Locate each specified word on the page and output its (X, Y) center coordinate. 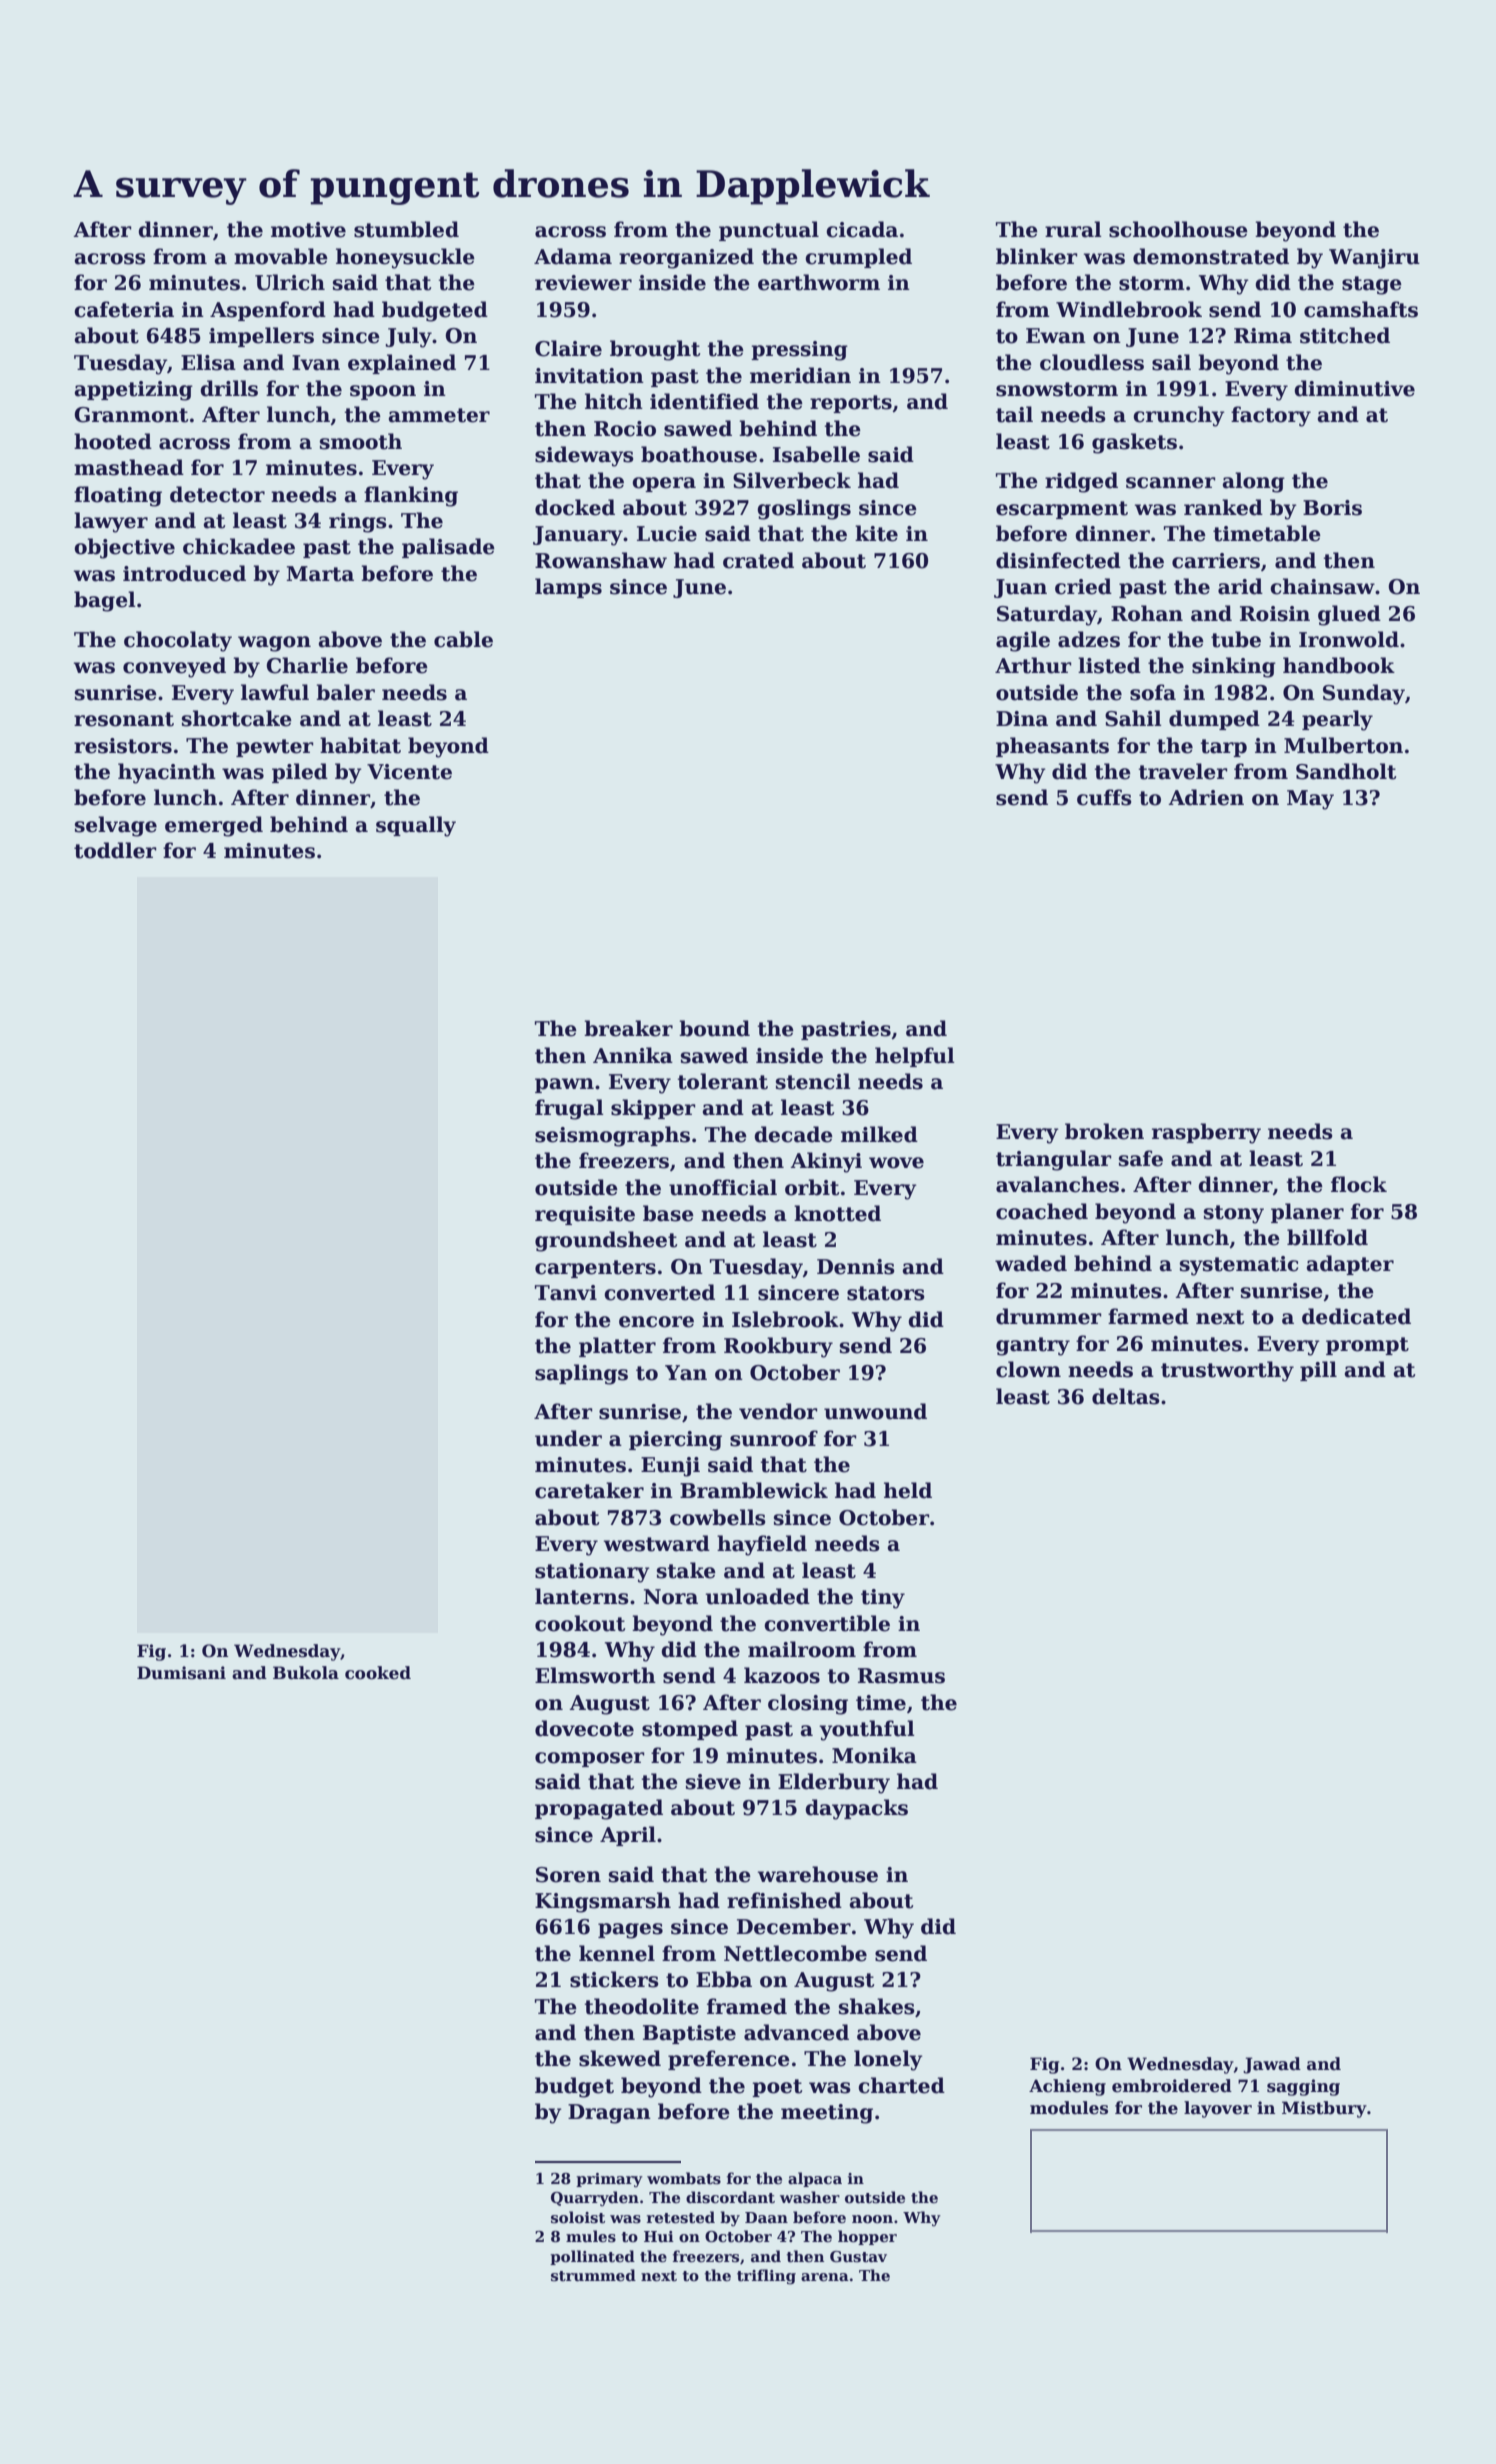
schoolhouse (1178, 229)
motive (308, 230)
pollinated (592, 2257)
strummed (593, 2275)
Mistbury (1324, 2109)
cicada (862, 229)
